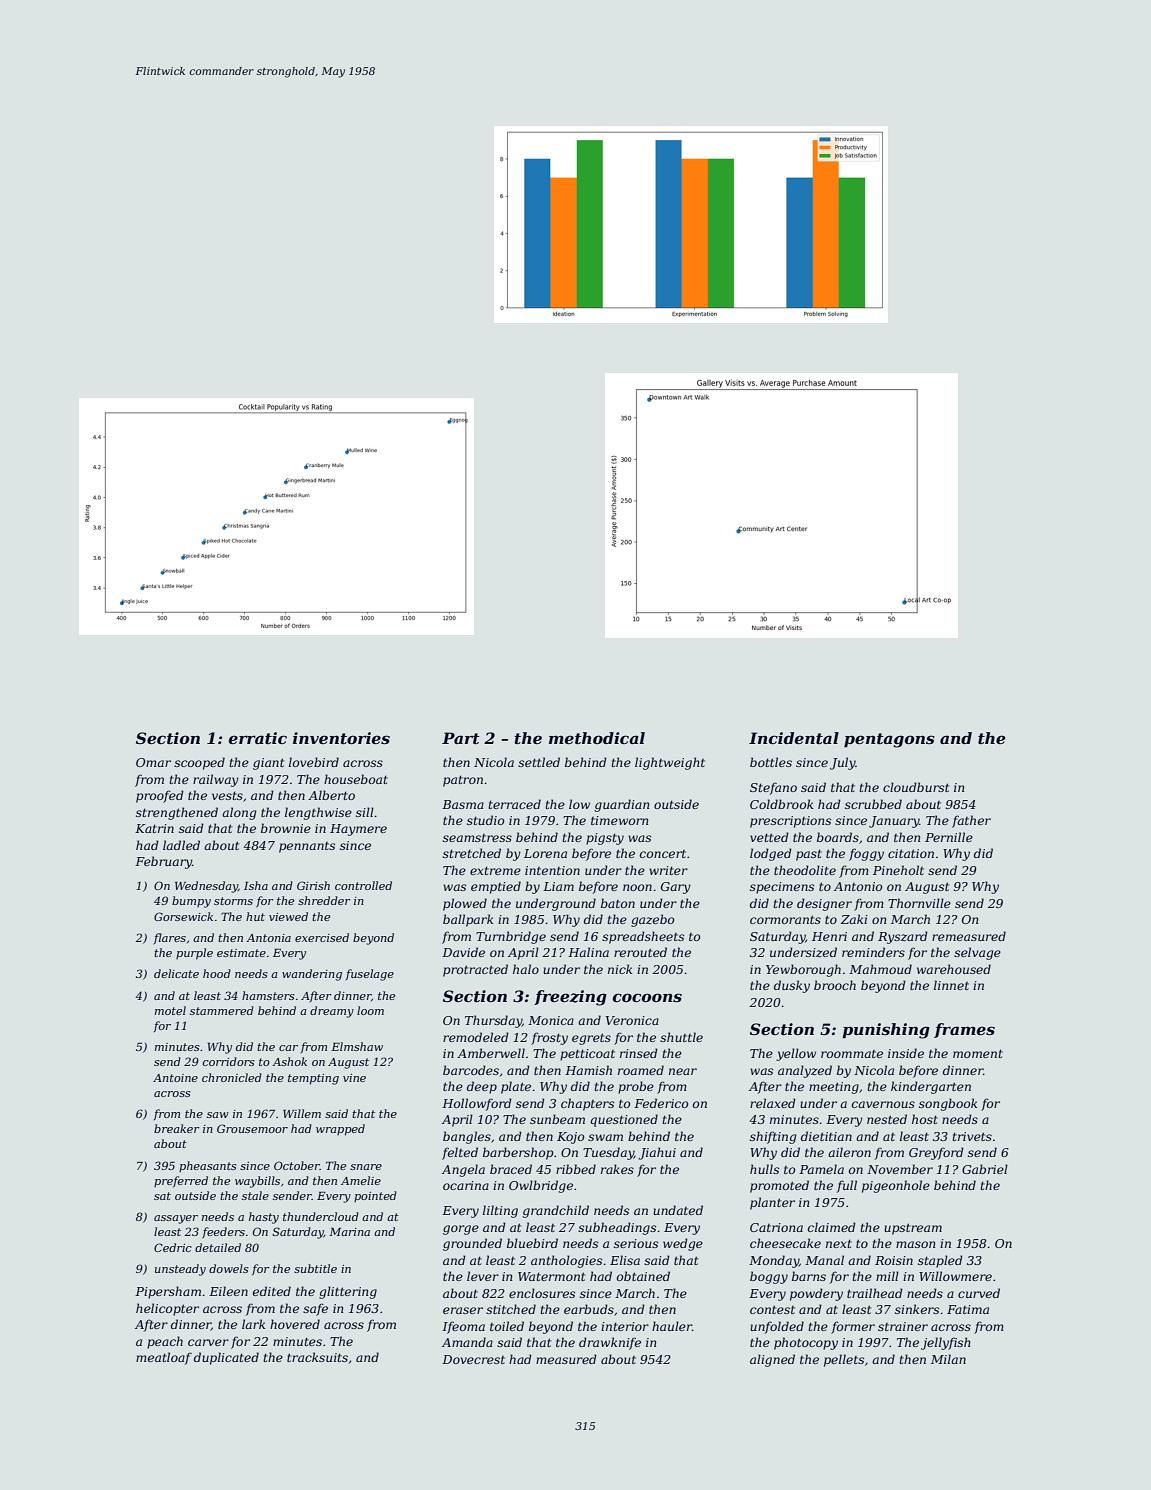 Image resolution: width=1151 pixels, height=1490 pixels. Describe the element at coordinates (805, 1071) in the screenshot. I see `analyzed` at that location.
